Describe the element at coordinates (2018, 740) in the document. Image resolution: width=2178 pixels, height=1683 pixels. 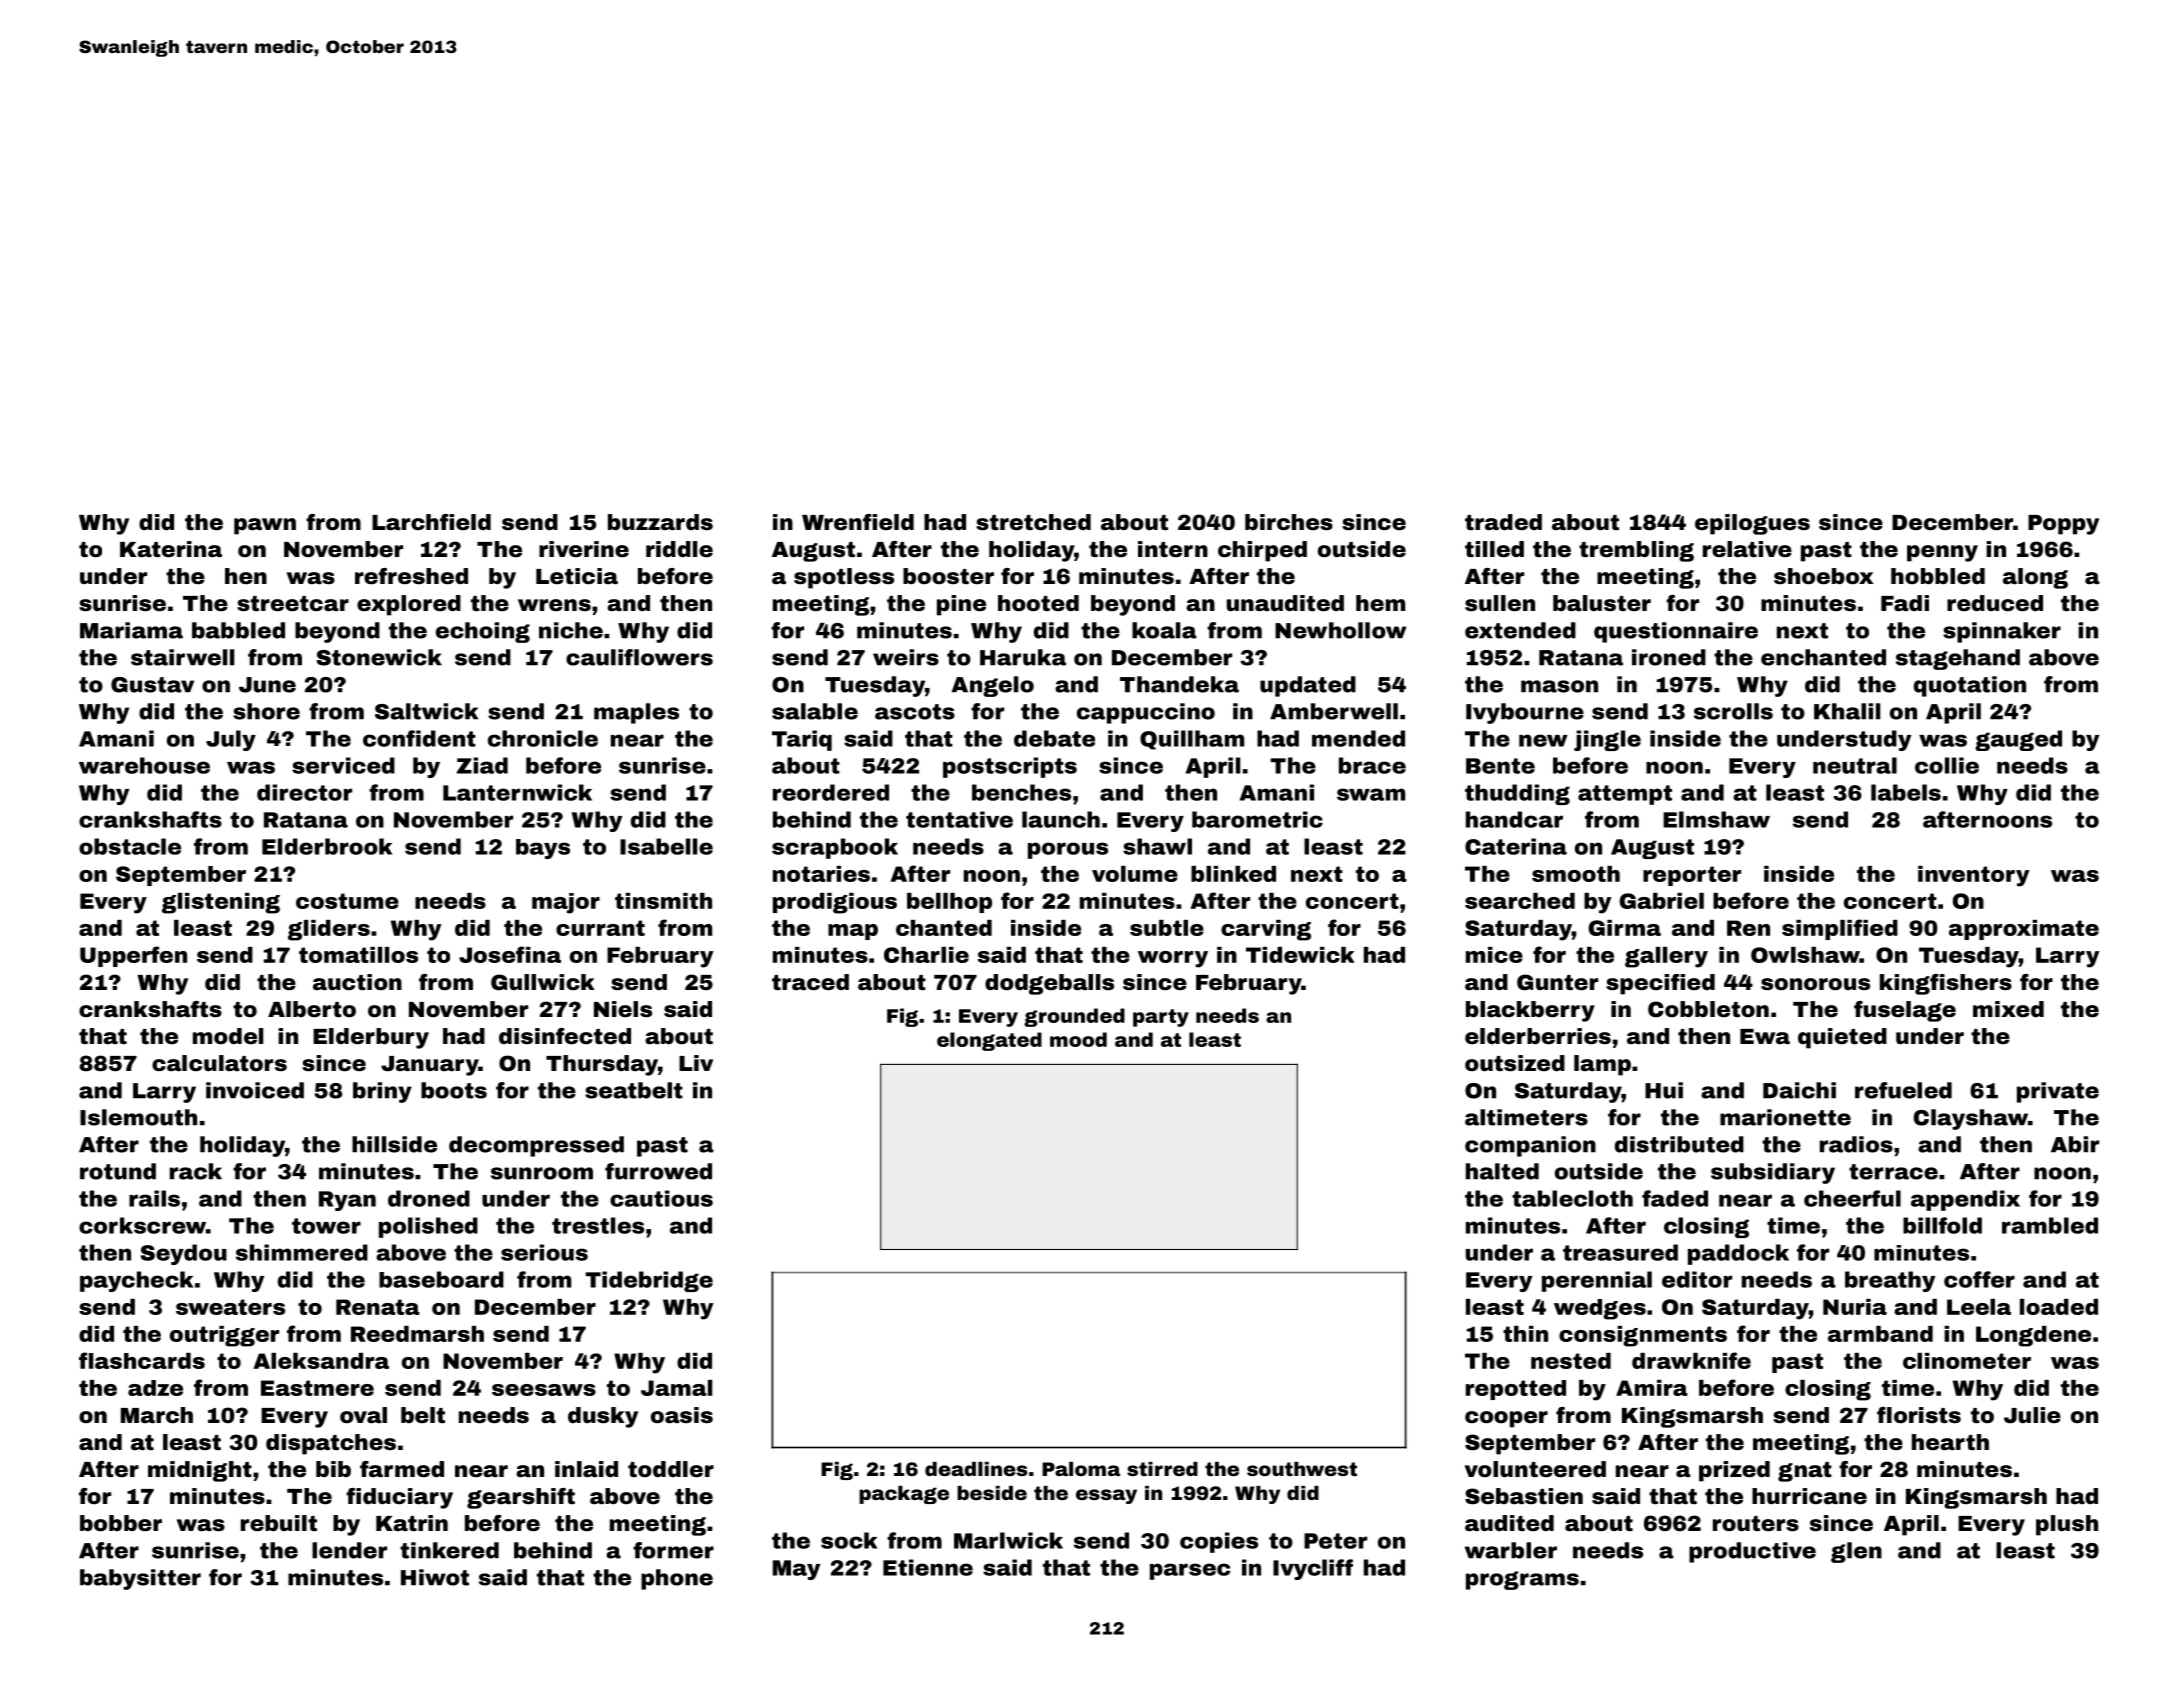
I see `gauged` at that location.
